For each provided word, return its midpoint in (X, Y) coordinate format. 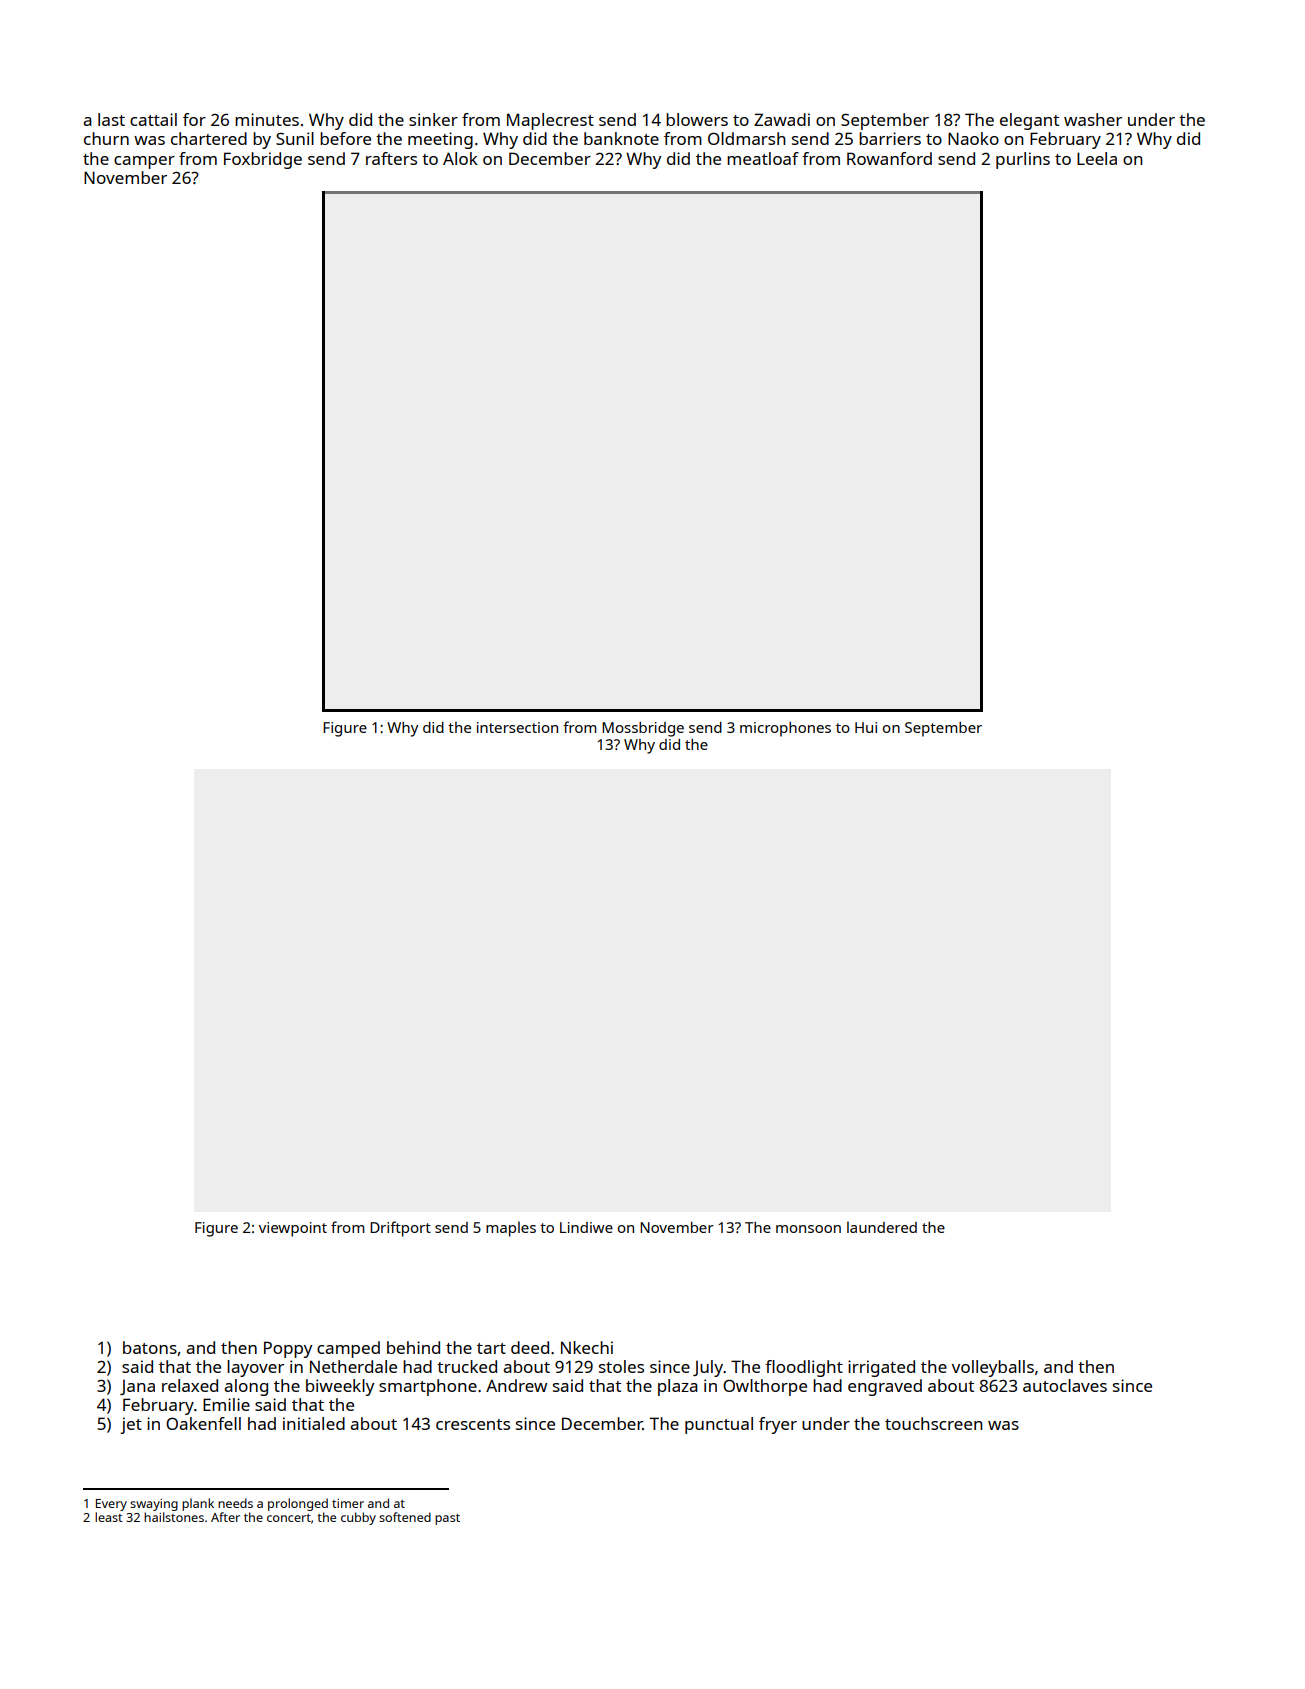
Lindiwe (586, 1227)
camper (144, 162)
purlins (1023, 160)
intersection (517, 727)
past (447, 1519)
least (109, 1517)
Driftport (400, 1229)
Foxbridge (263, 160)
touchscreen (933, 1423)
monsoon (808, 1229)
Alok (460, 158)
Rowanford (889, 158)
